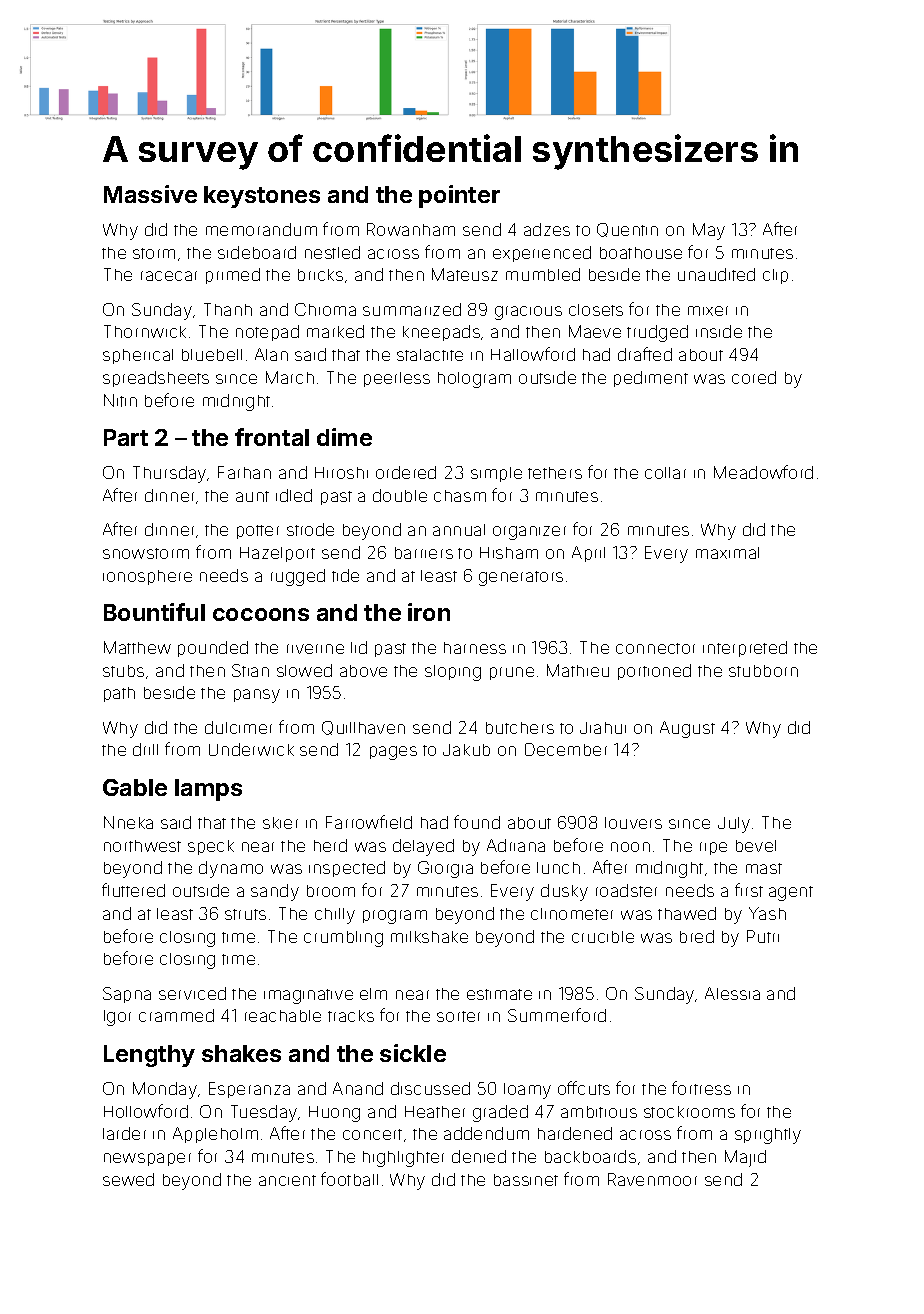  I want to click on Hiroshi, so click(341, 473).
